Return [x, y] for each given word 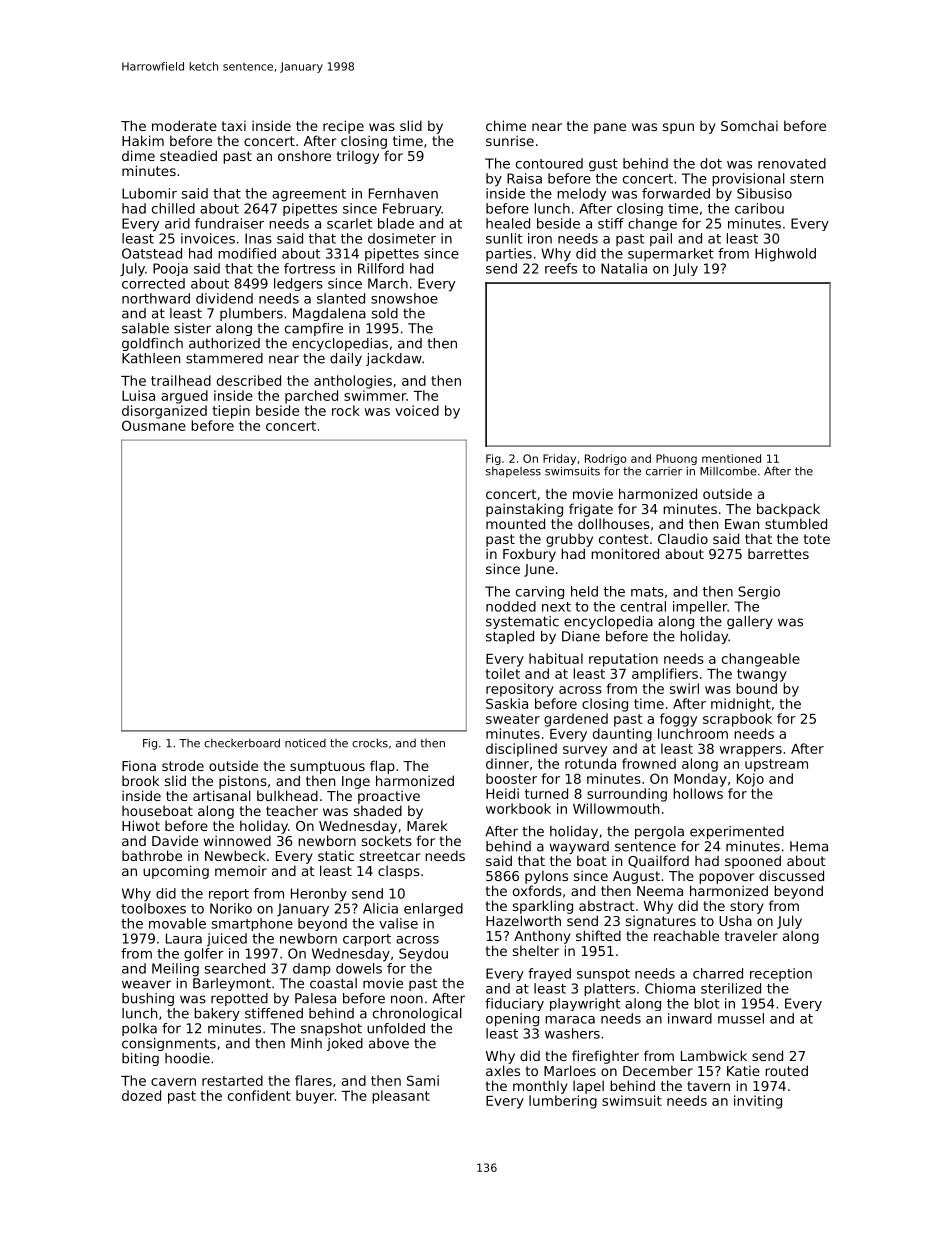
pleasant [401, 1097]
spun [678, 128]
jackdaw [394, 359]
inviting [758, 1102]
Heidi [502, 793]
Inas [258, 238]
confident [259, 1095]
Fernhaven [403, 193]
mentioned [731, 458]
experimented [737, 832]
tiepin [231, 412]
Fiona [139, 765]
